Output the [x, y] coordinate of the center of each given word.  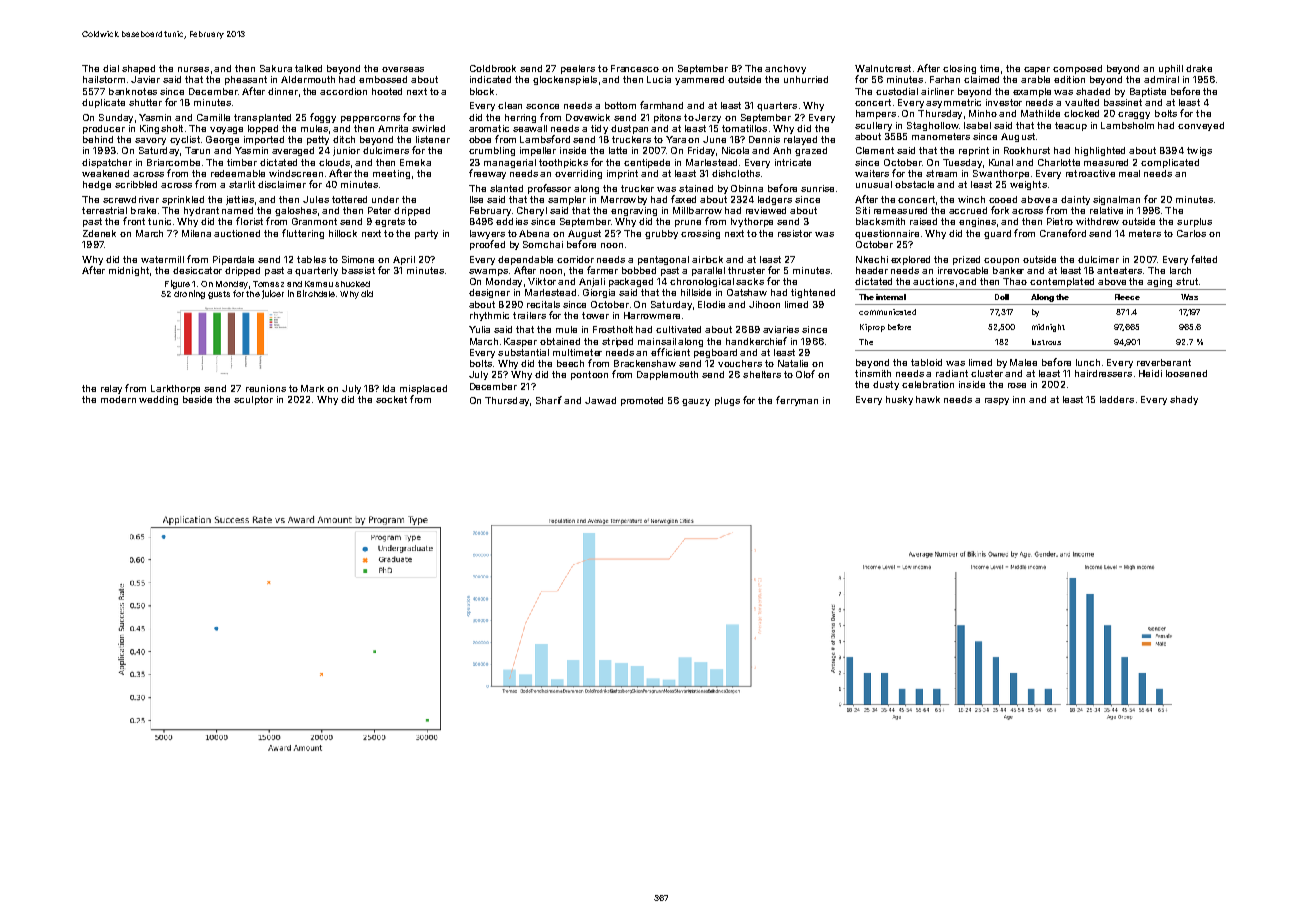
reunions [266, 388]
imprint [622, 174]
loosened [1186, 373]
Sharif [549, 400]
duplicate [103, 103]
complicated [1170, 163]
